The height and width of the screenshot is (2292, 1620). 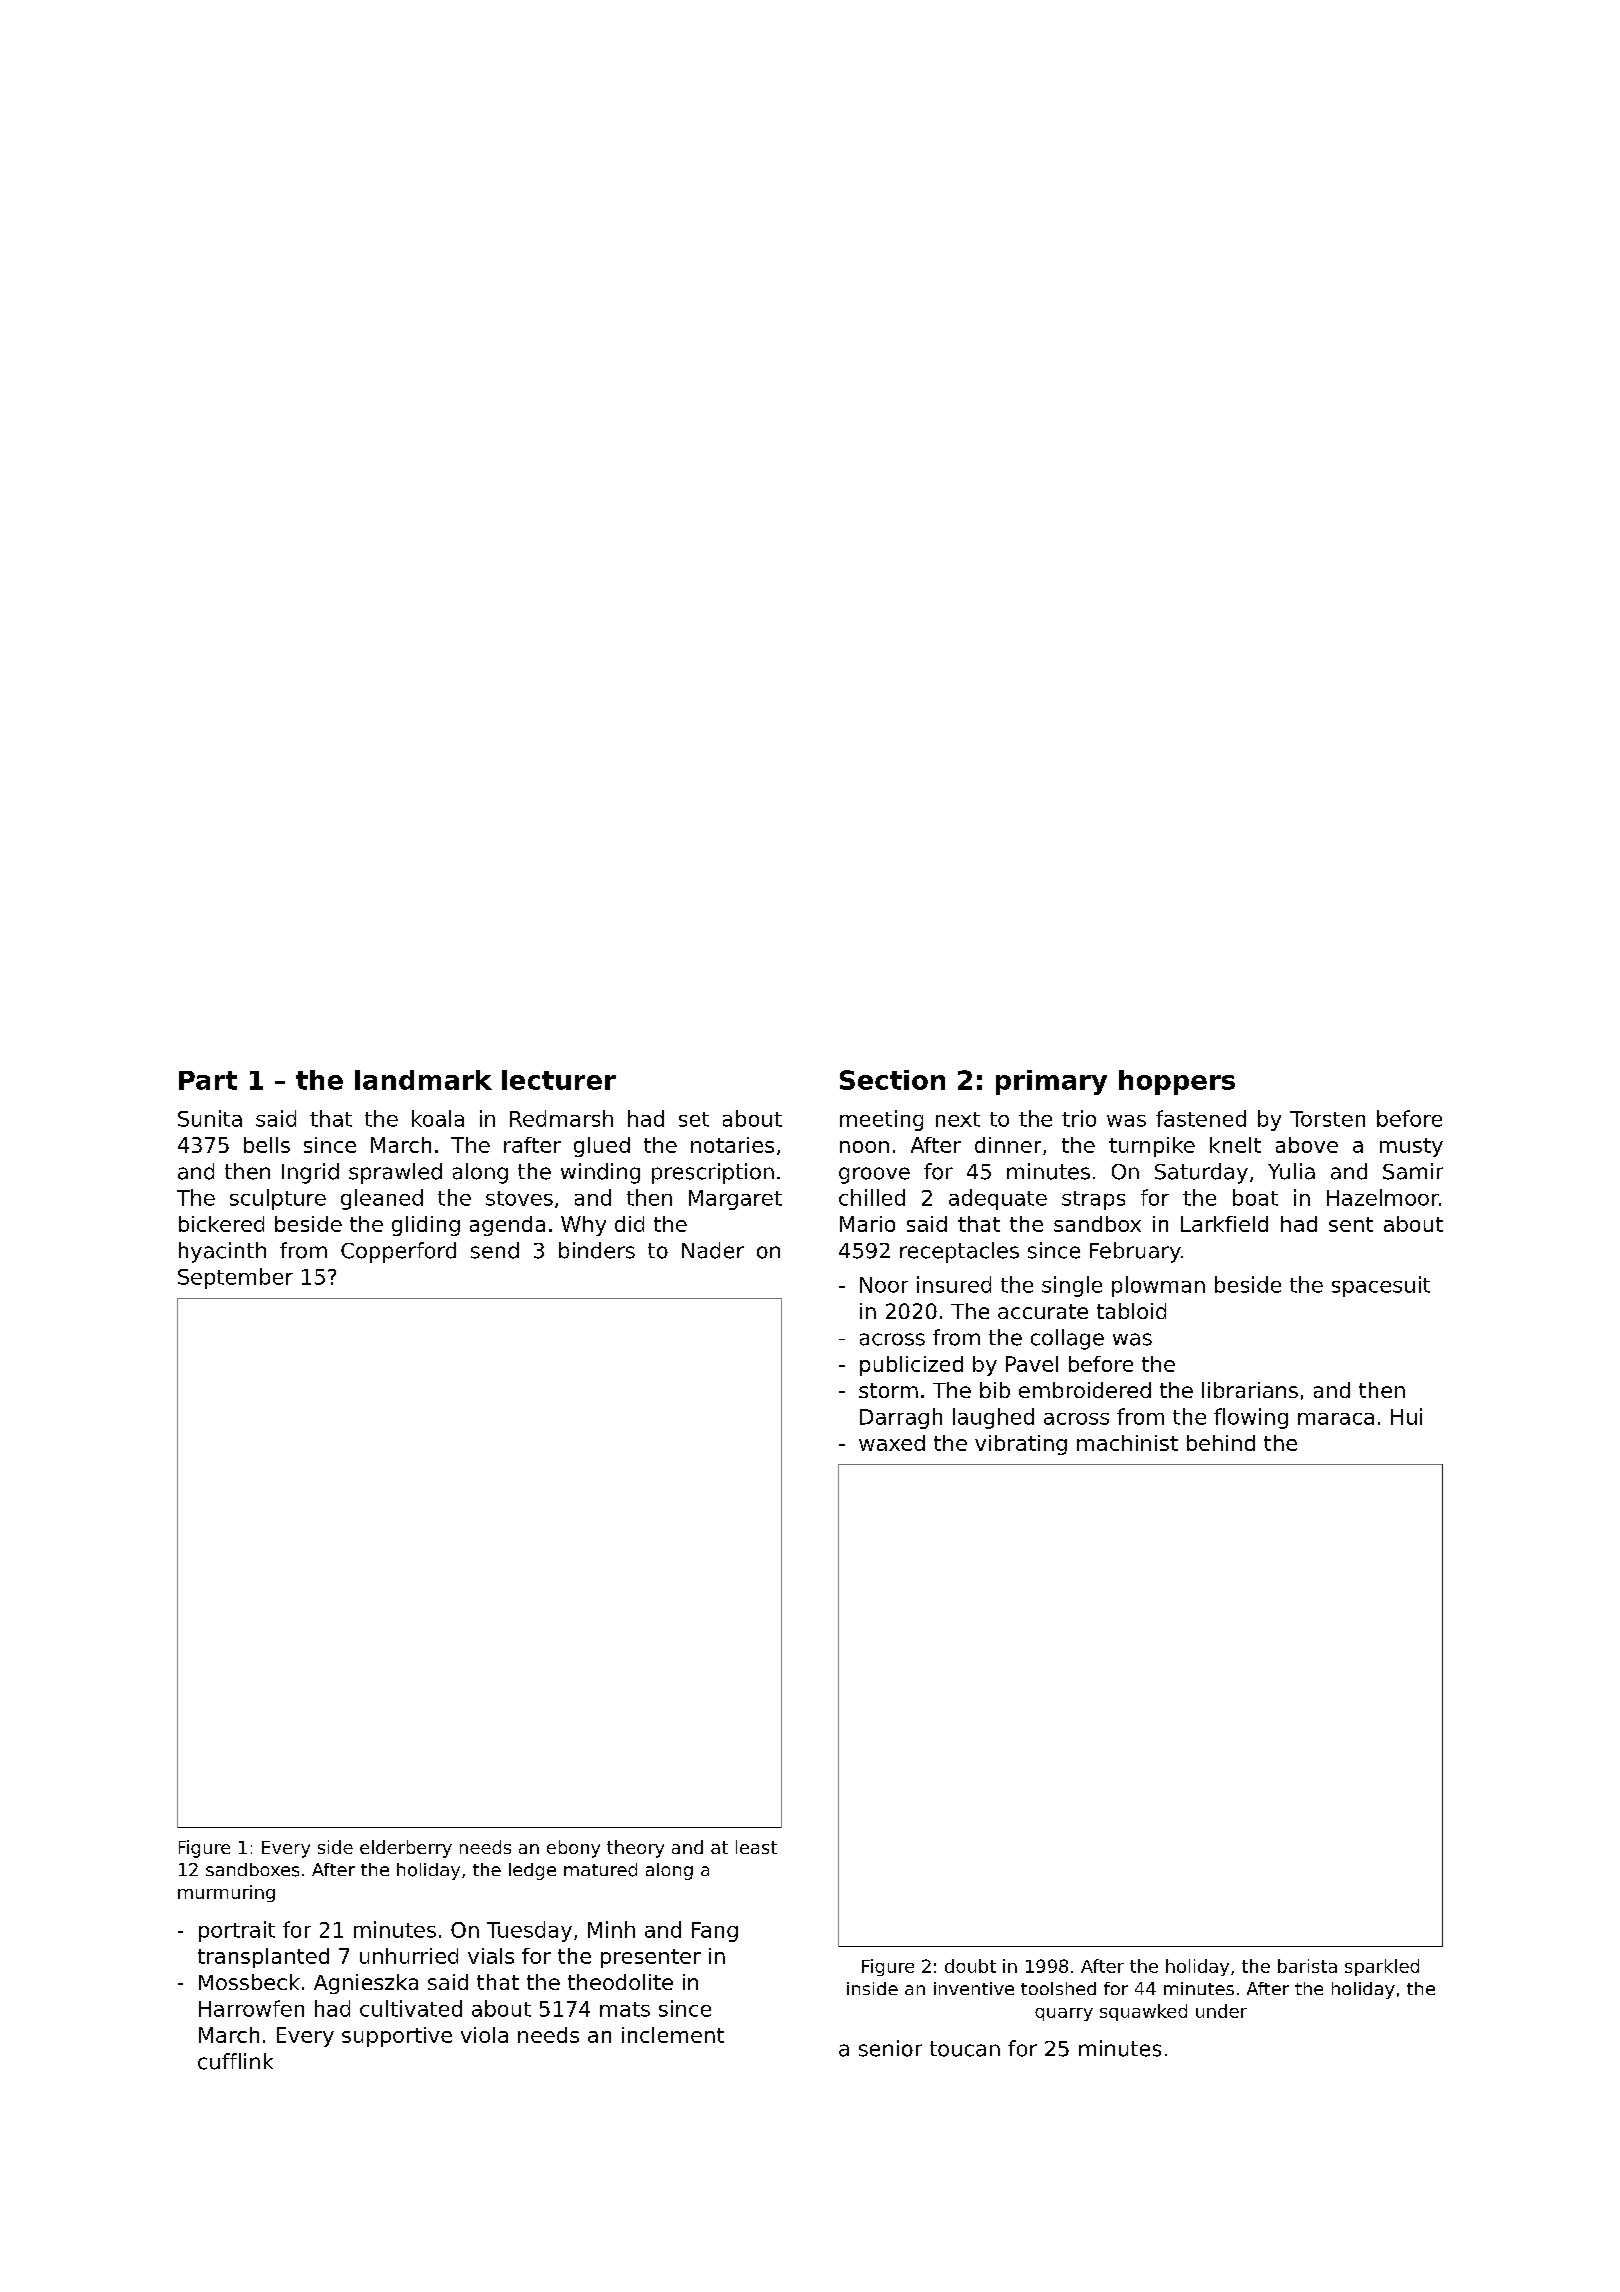 I want to click on barista, so click(x=1307, y=1966).
